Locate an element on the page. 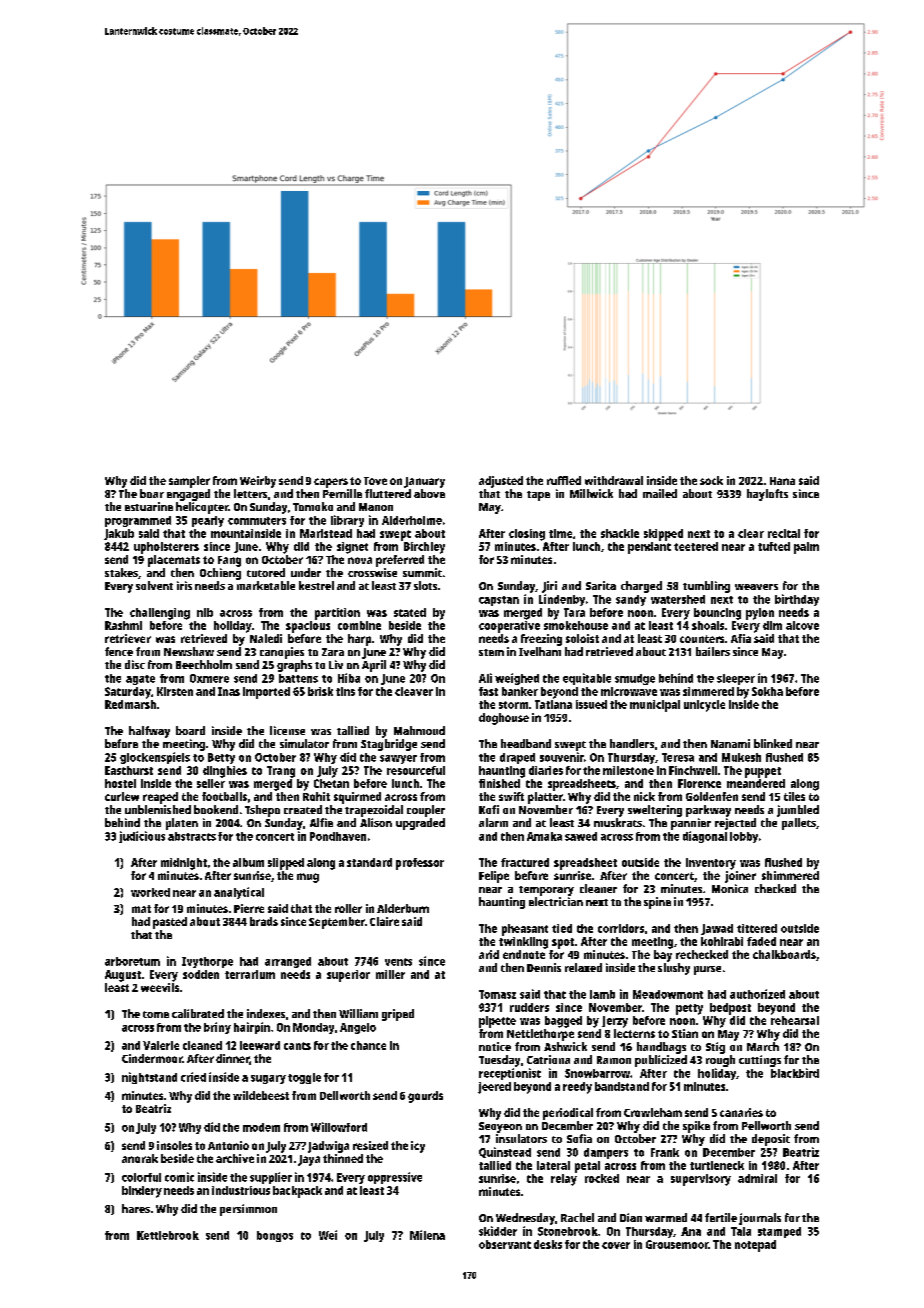  alcove is located at coordinates (802, 625).
